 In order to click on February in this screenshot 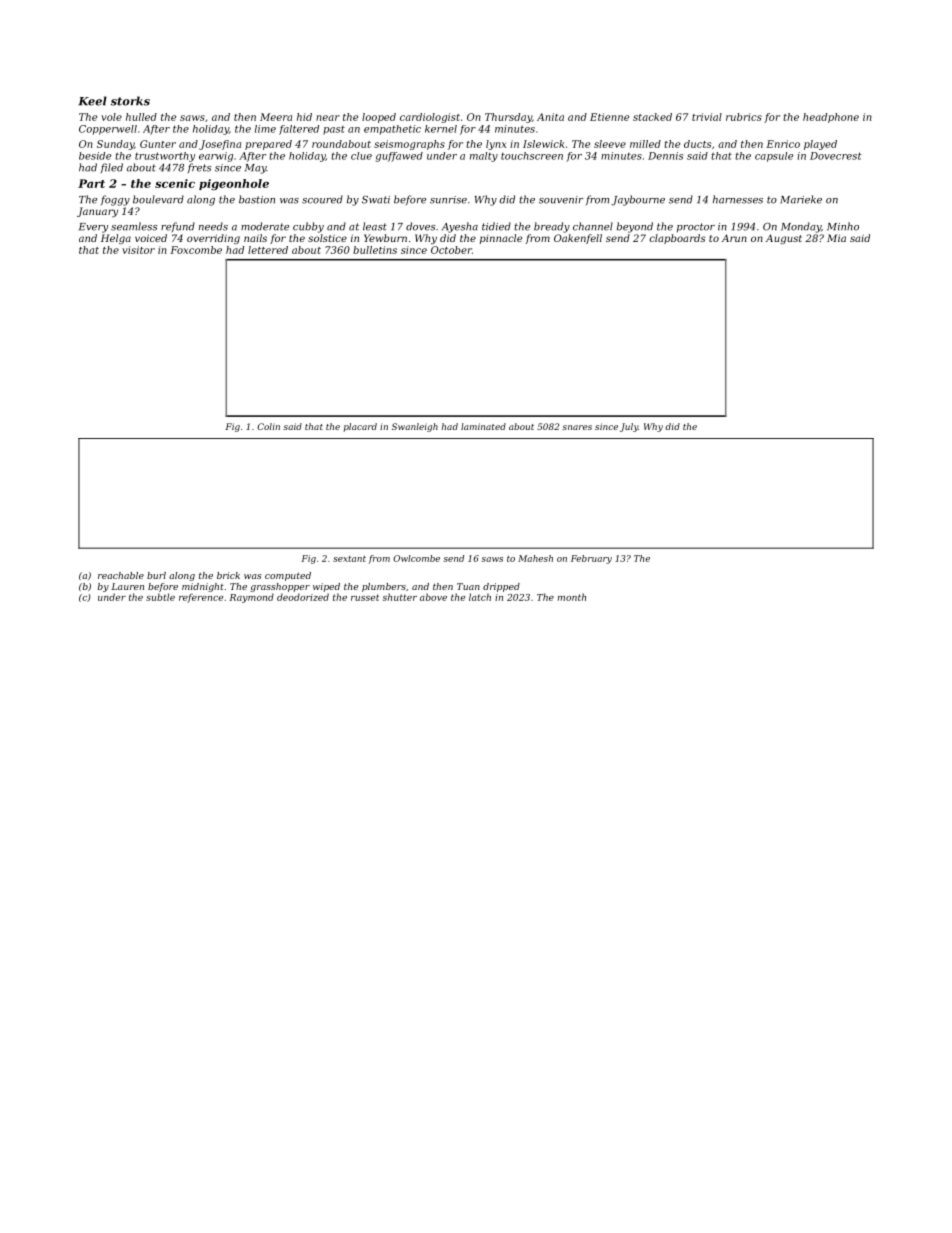, I will do `click(591, 559)`.
